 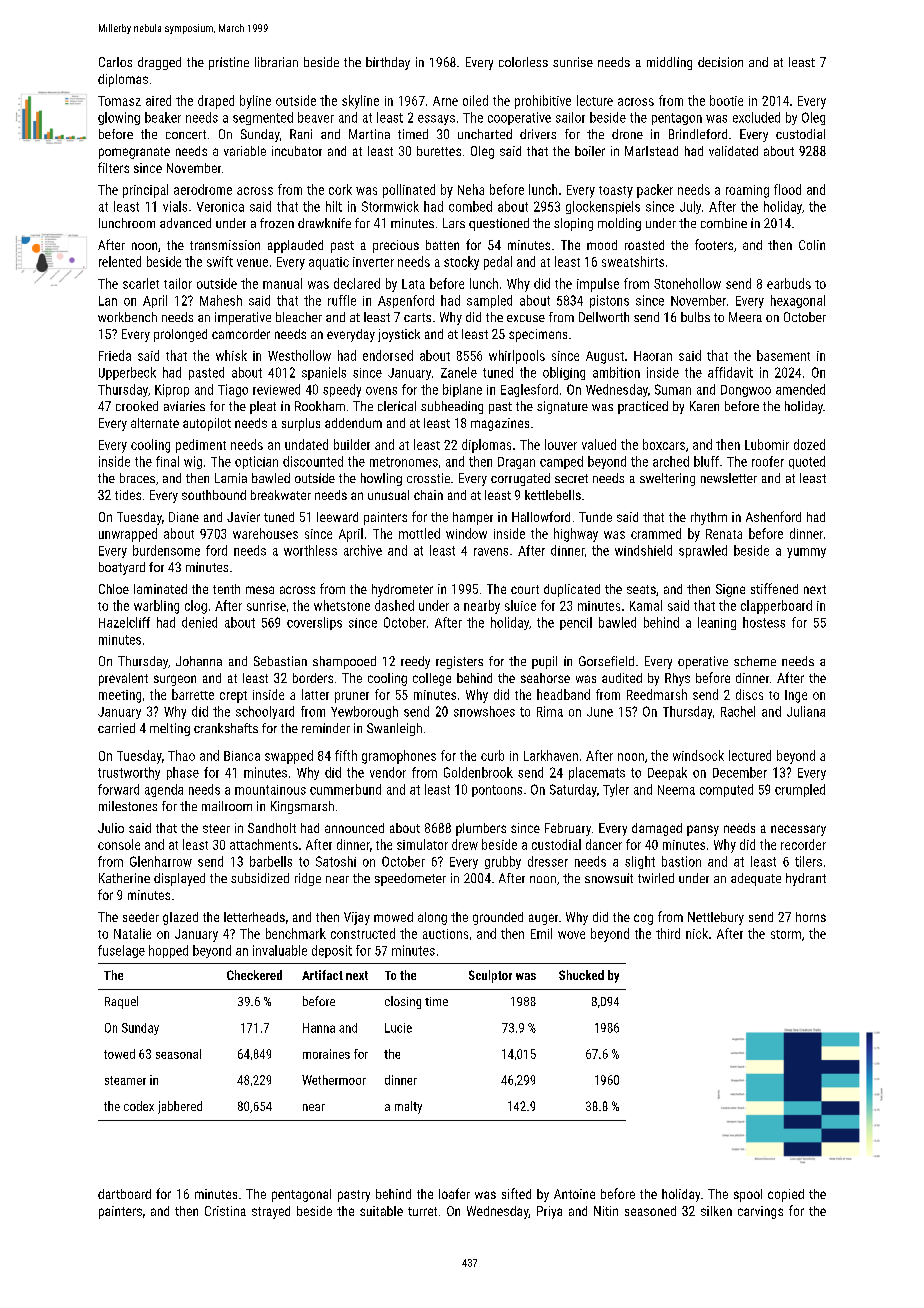 What do you see at coordinates (139, 1106) in the image?
I see `codex` at bounding box center [139, 1106].
